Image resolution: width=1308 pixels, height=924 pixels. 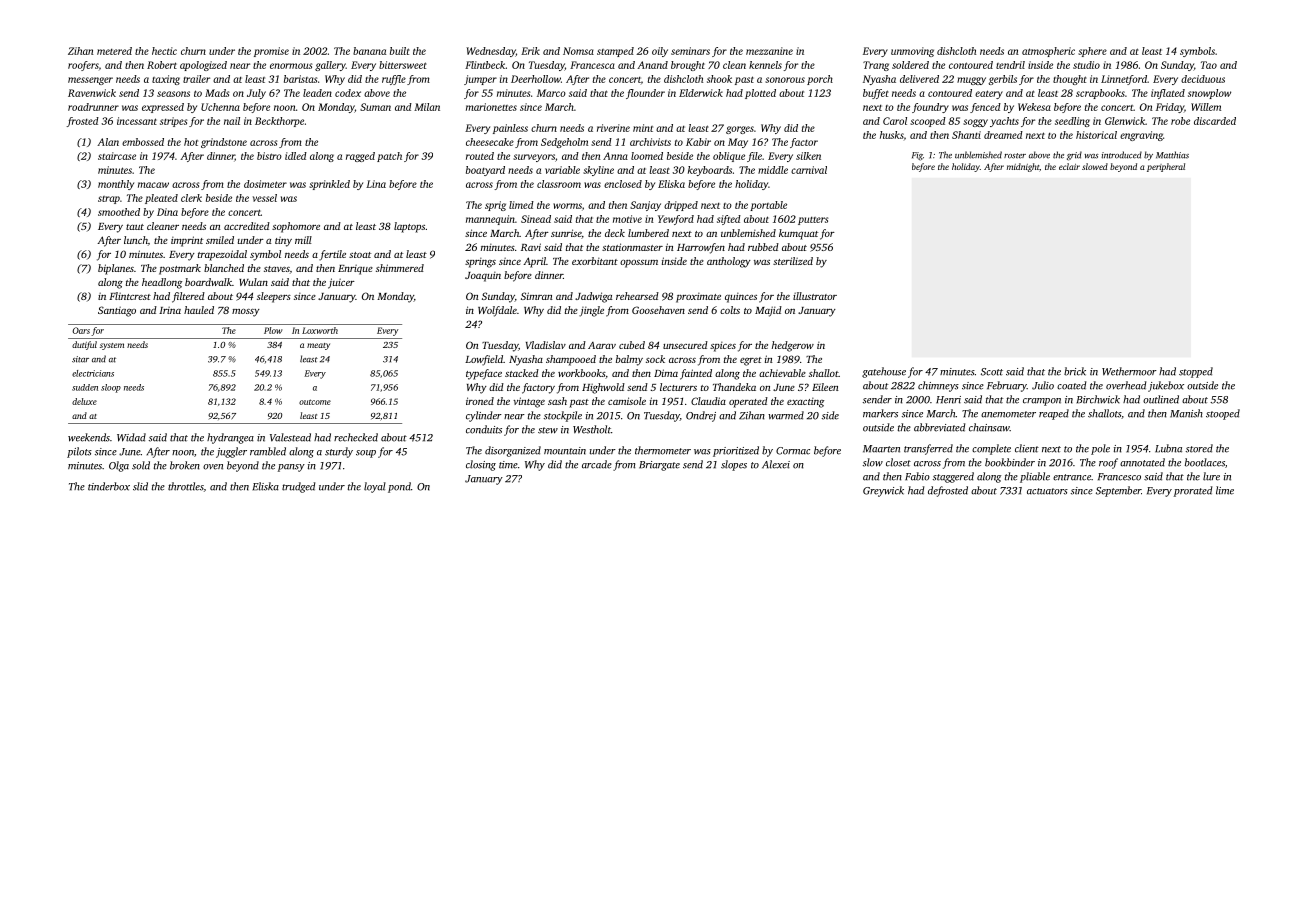 What do you see at coordinates (491, 107) in the image?
I see `marionettes` at bounding box center [491, 107].
